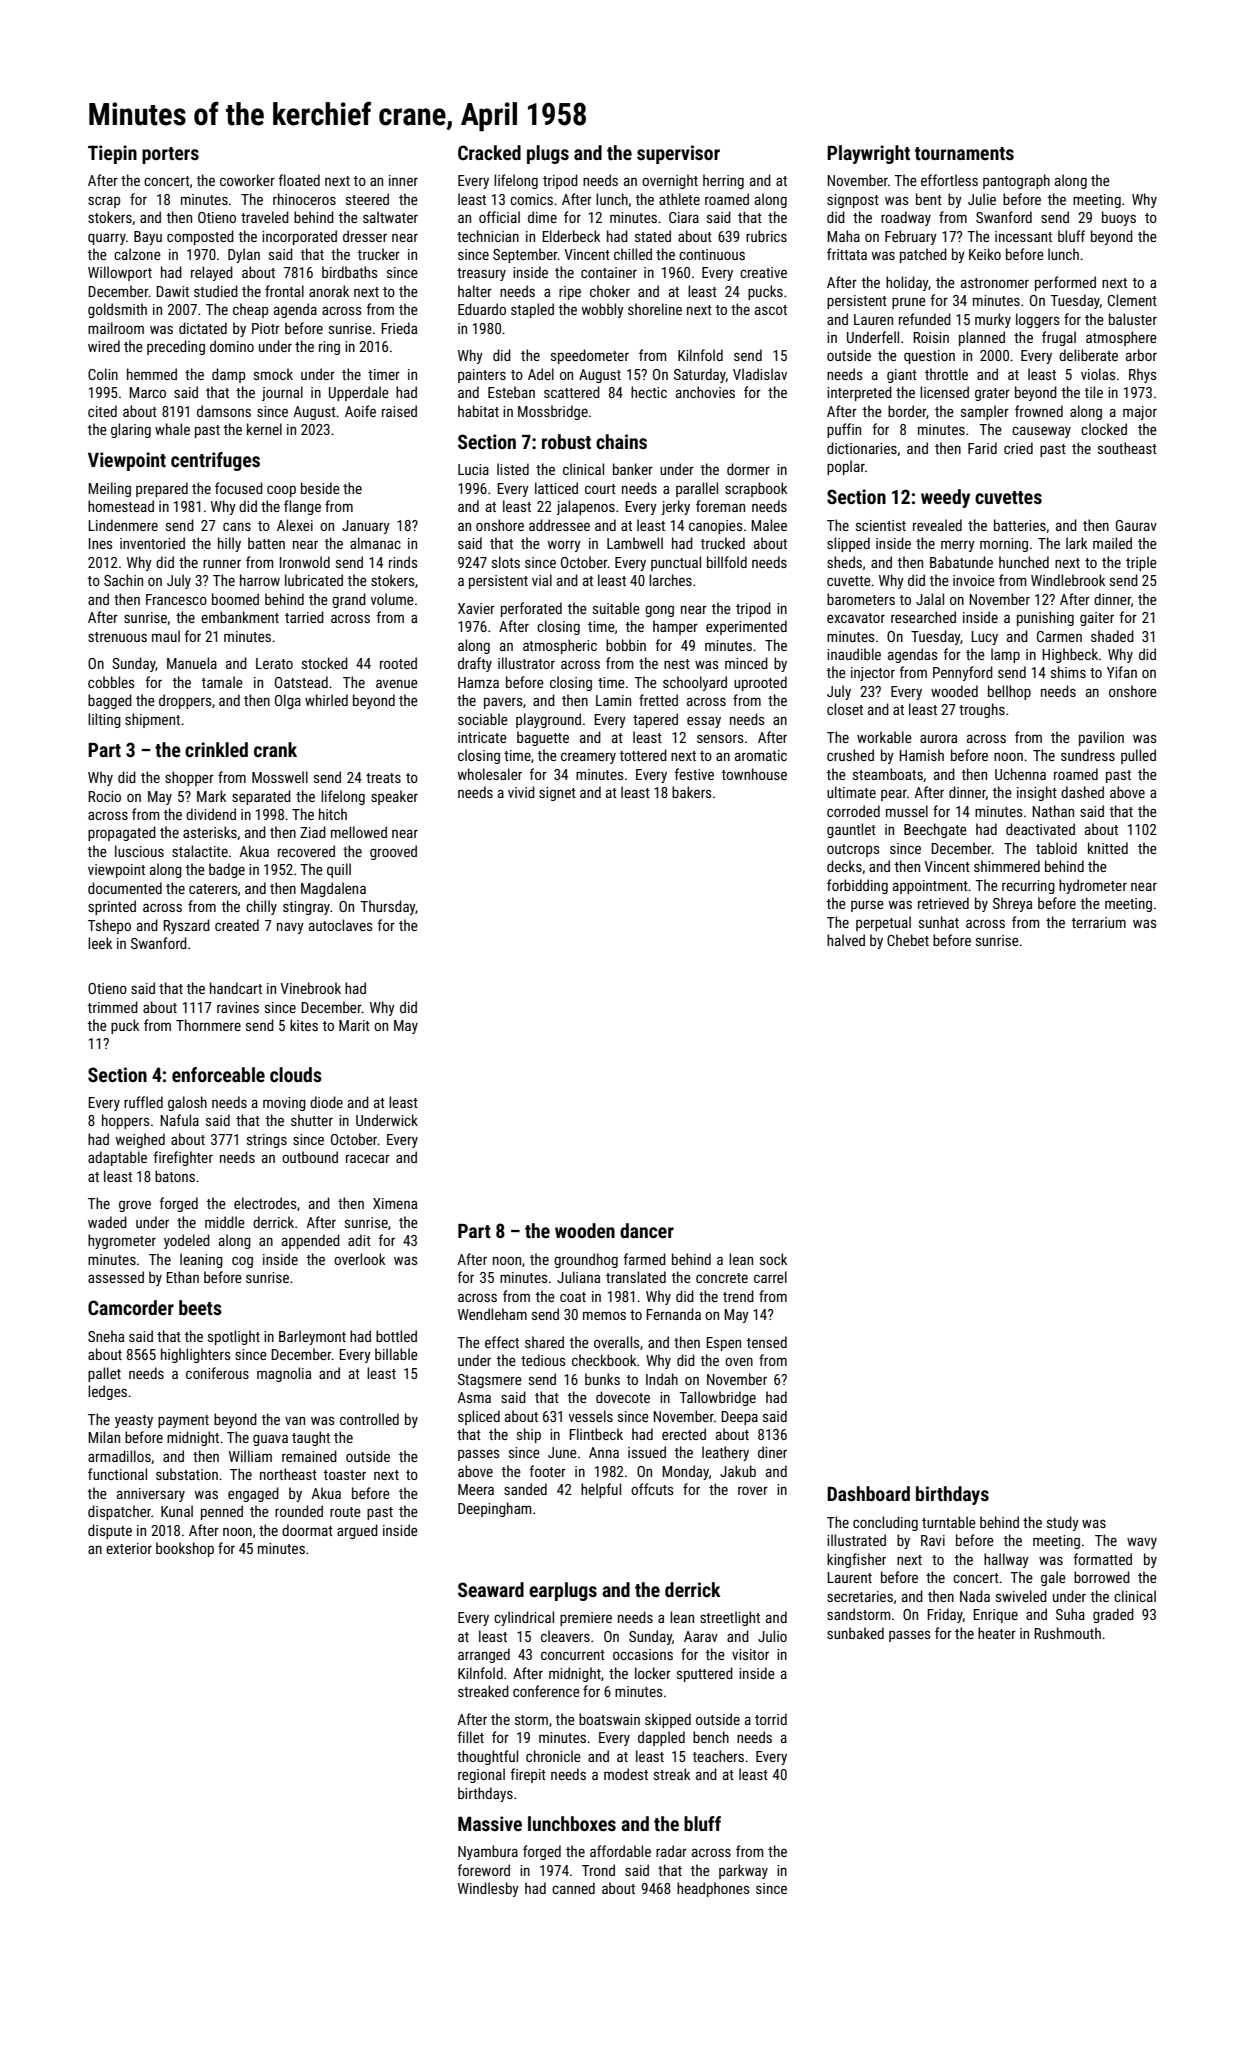  What do you see at coordinates (769, 525) in the screenshot?
I see `Malee` at bounding box center [769, 525].
